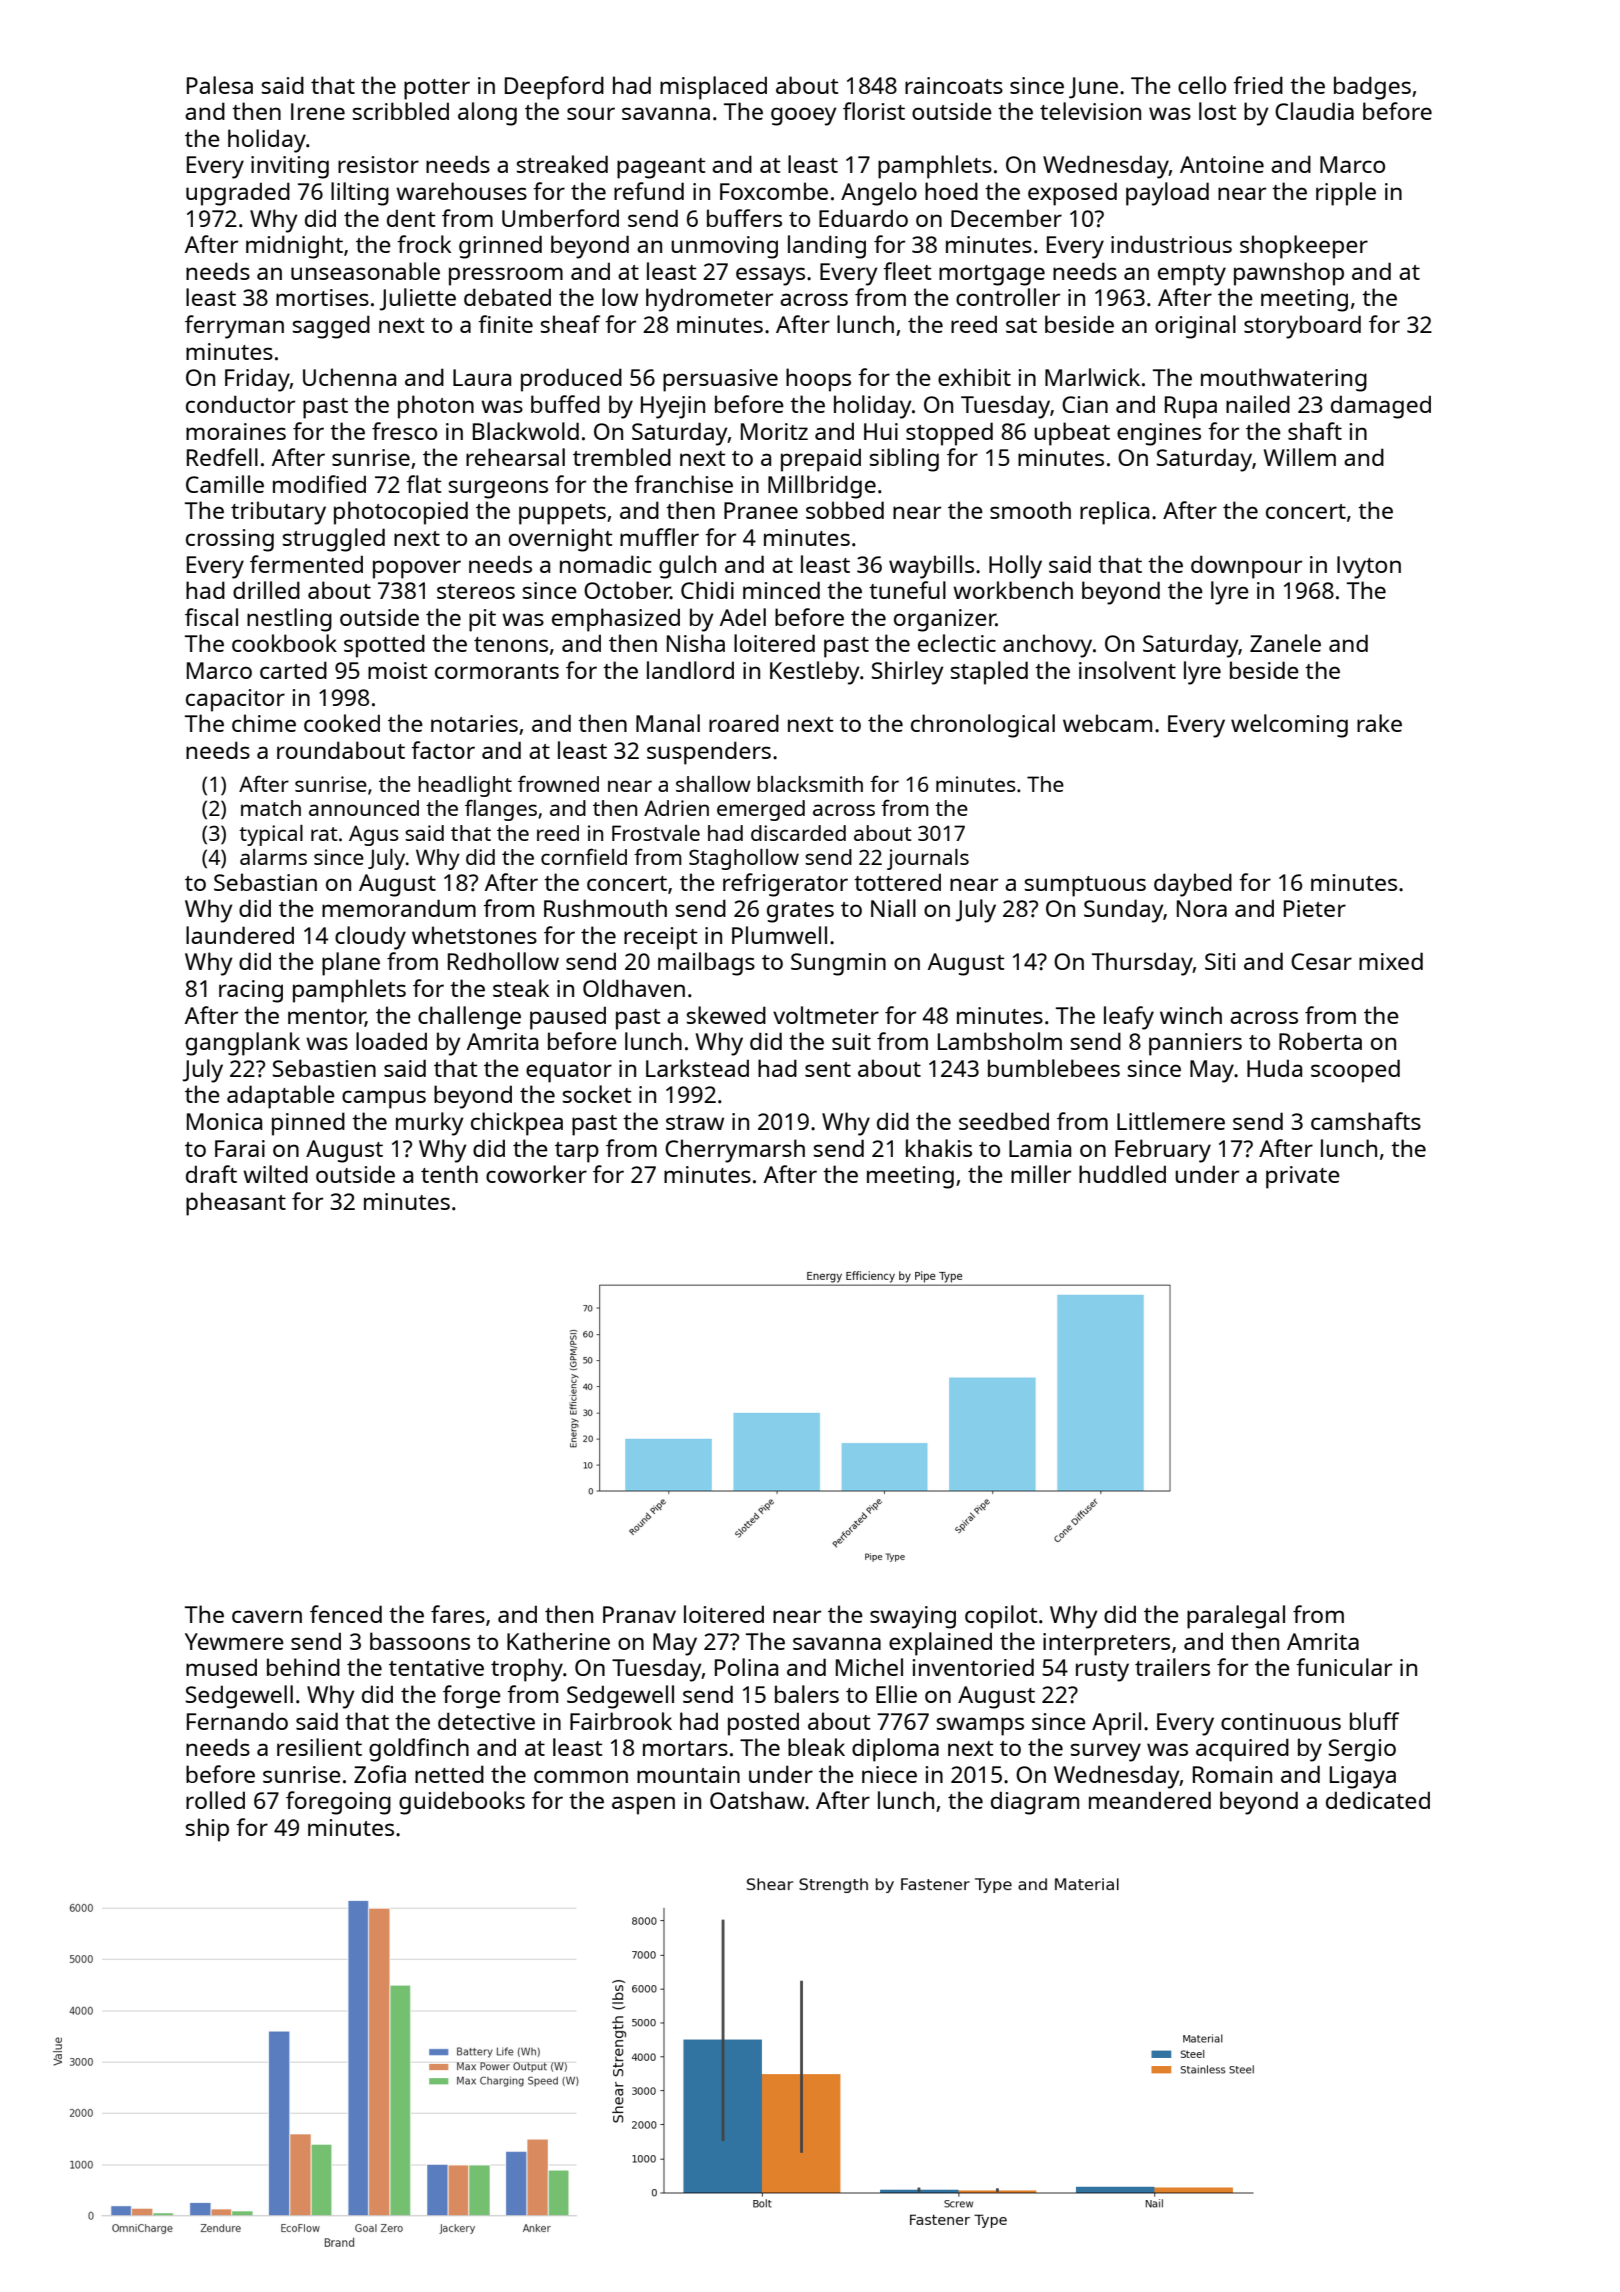 The image size is (1620, 2292). I want to click on Deepford, so click(554, 88).
